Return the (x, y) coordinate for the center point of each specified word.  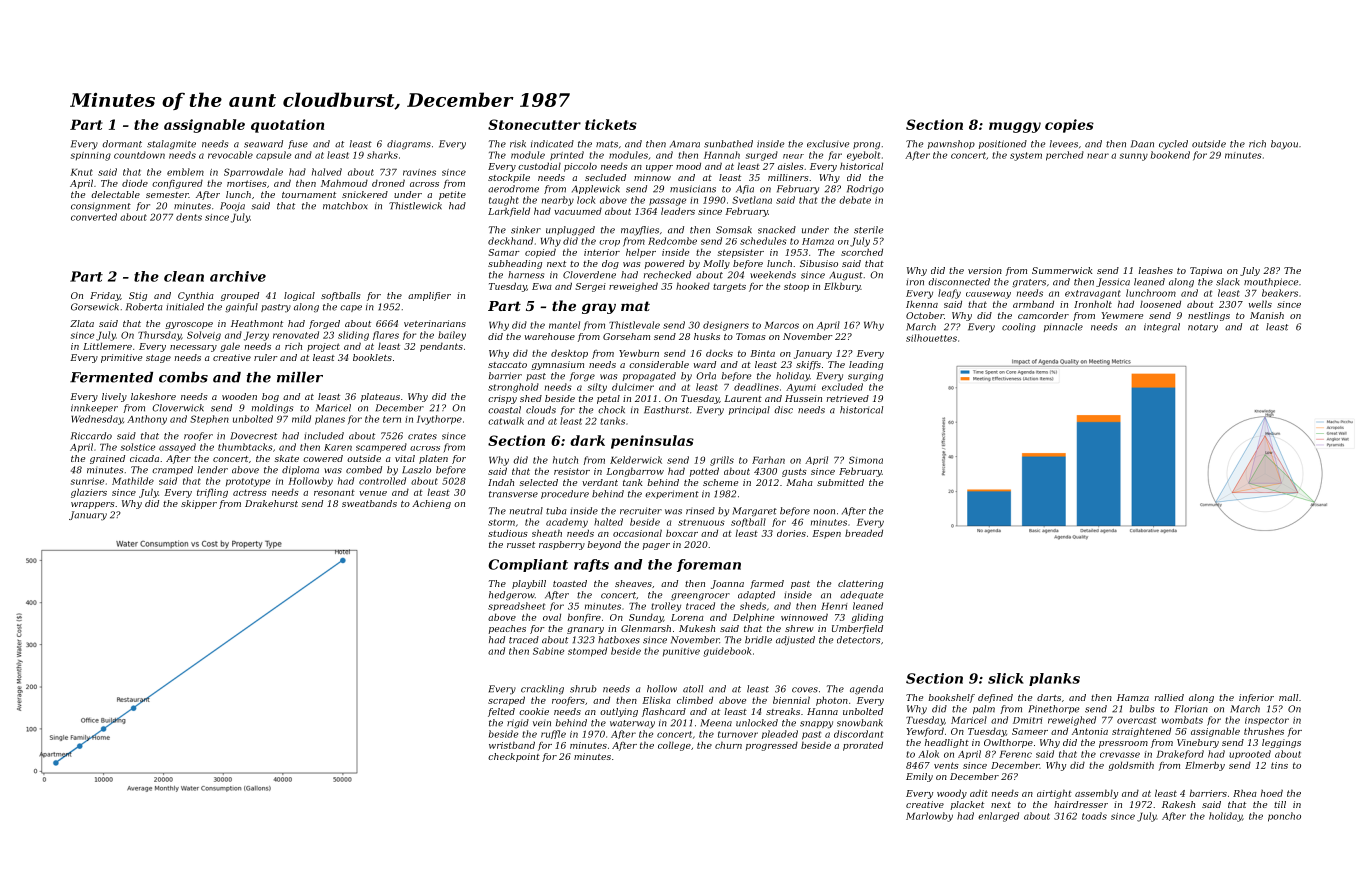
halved (327, 172)
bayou (1284, 145)
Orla (706, 376)
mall (1288, 697)
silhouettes (931, 338)
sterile (869, 230)
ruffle (553, 734)
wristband (512, 745)
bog (270, 397)
